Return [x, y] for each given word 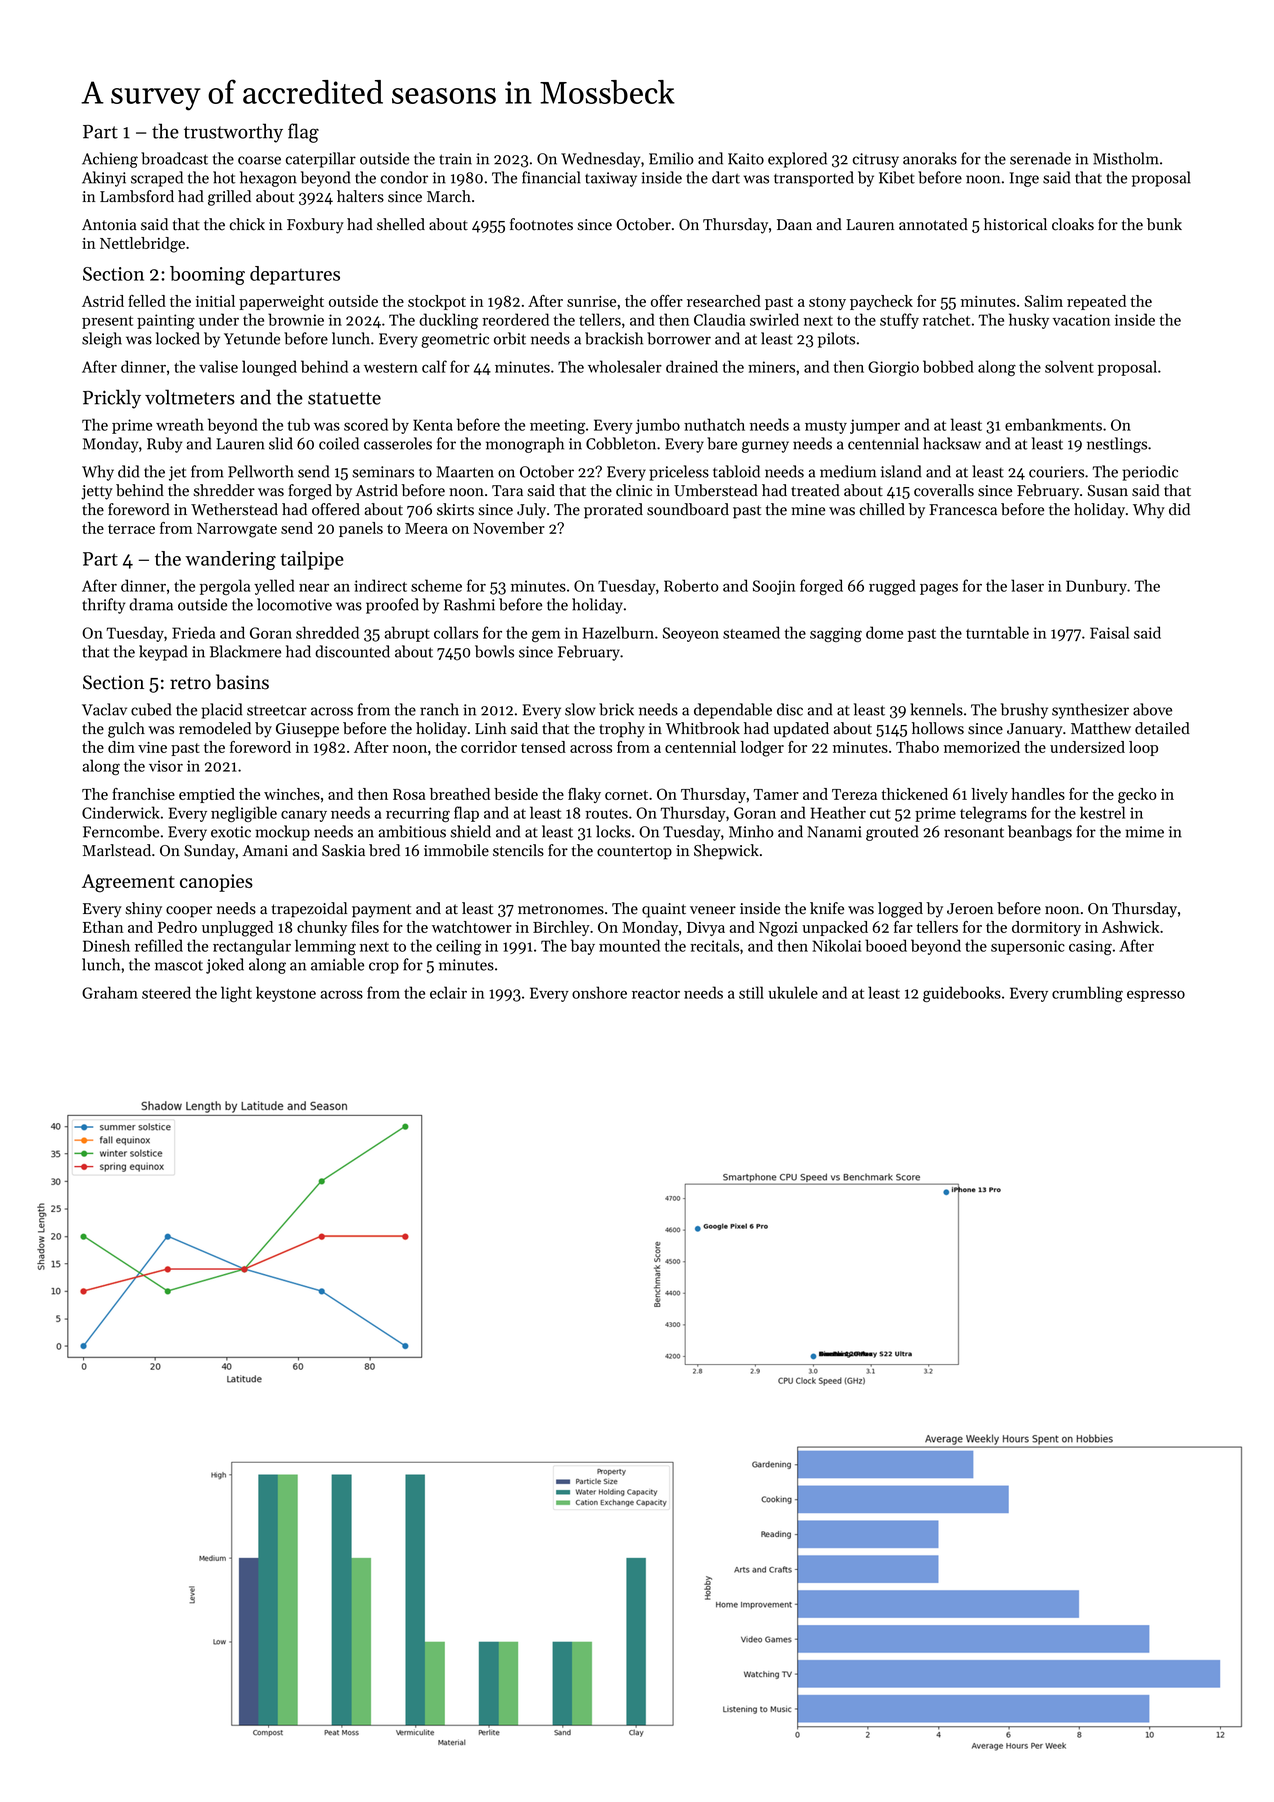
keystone [286, 994]
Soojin [774, 587]
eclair [448, 992]
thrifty [103, 606]
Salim [1044, 301]
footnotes [541, 224]
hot [224, 177]
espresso [1156, 996]
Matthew [1101, 728]
